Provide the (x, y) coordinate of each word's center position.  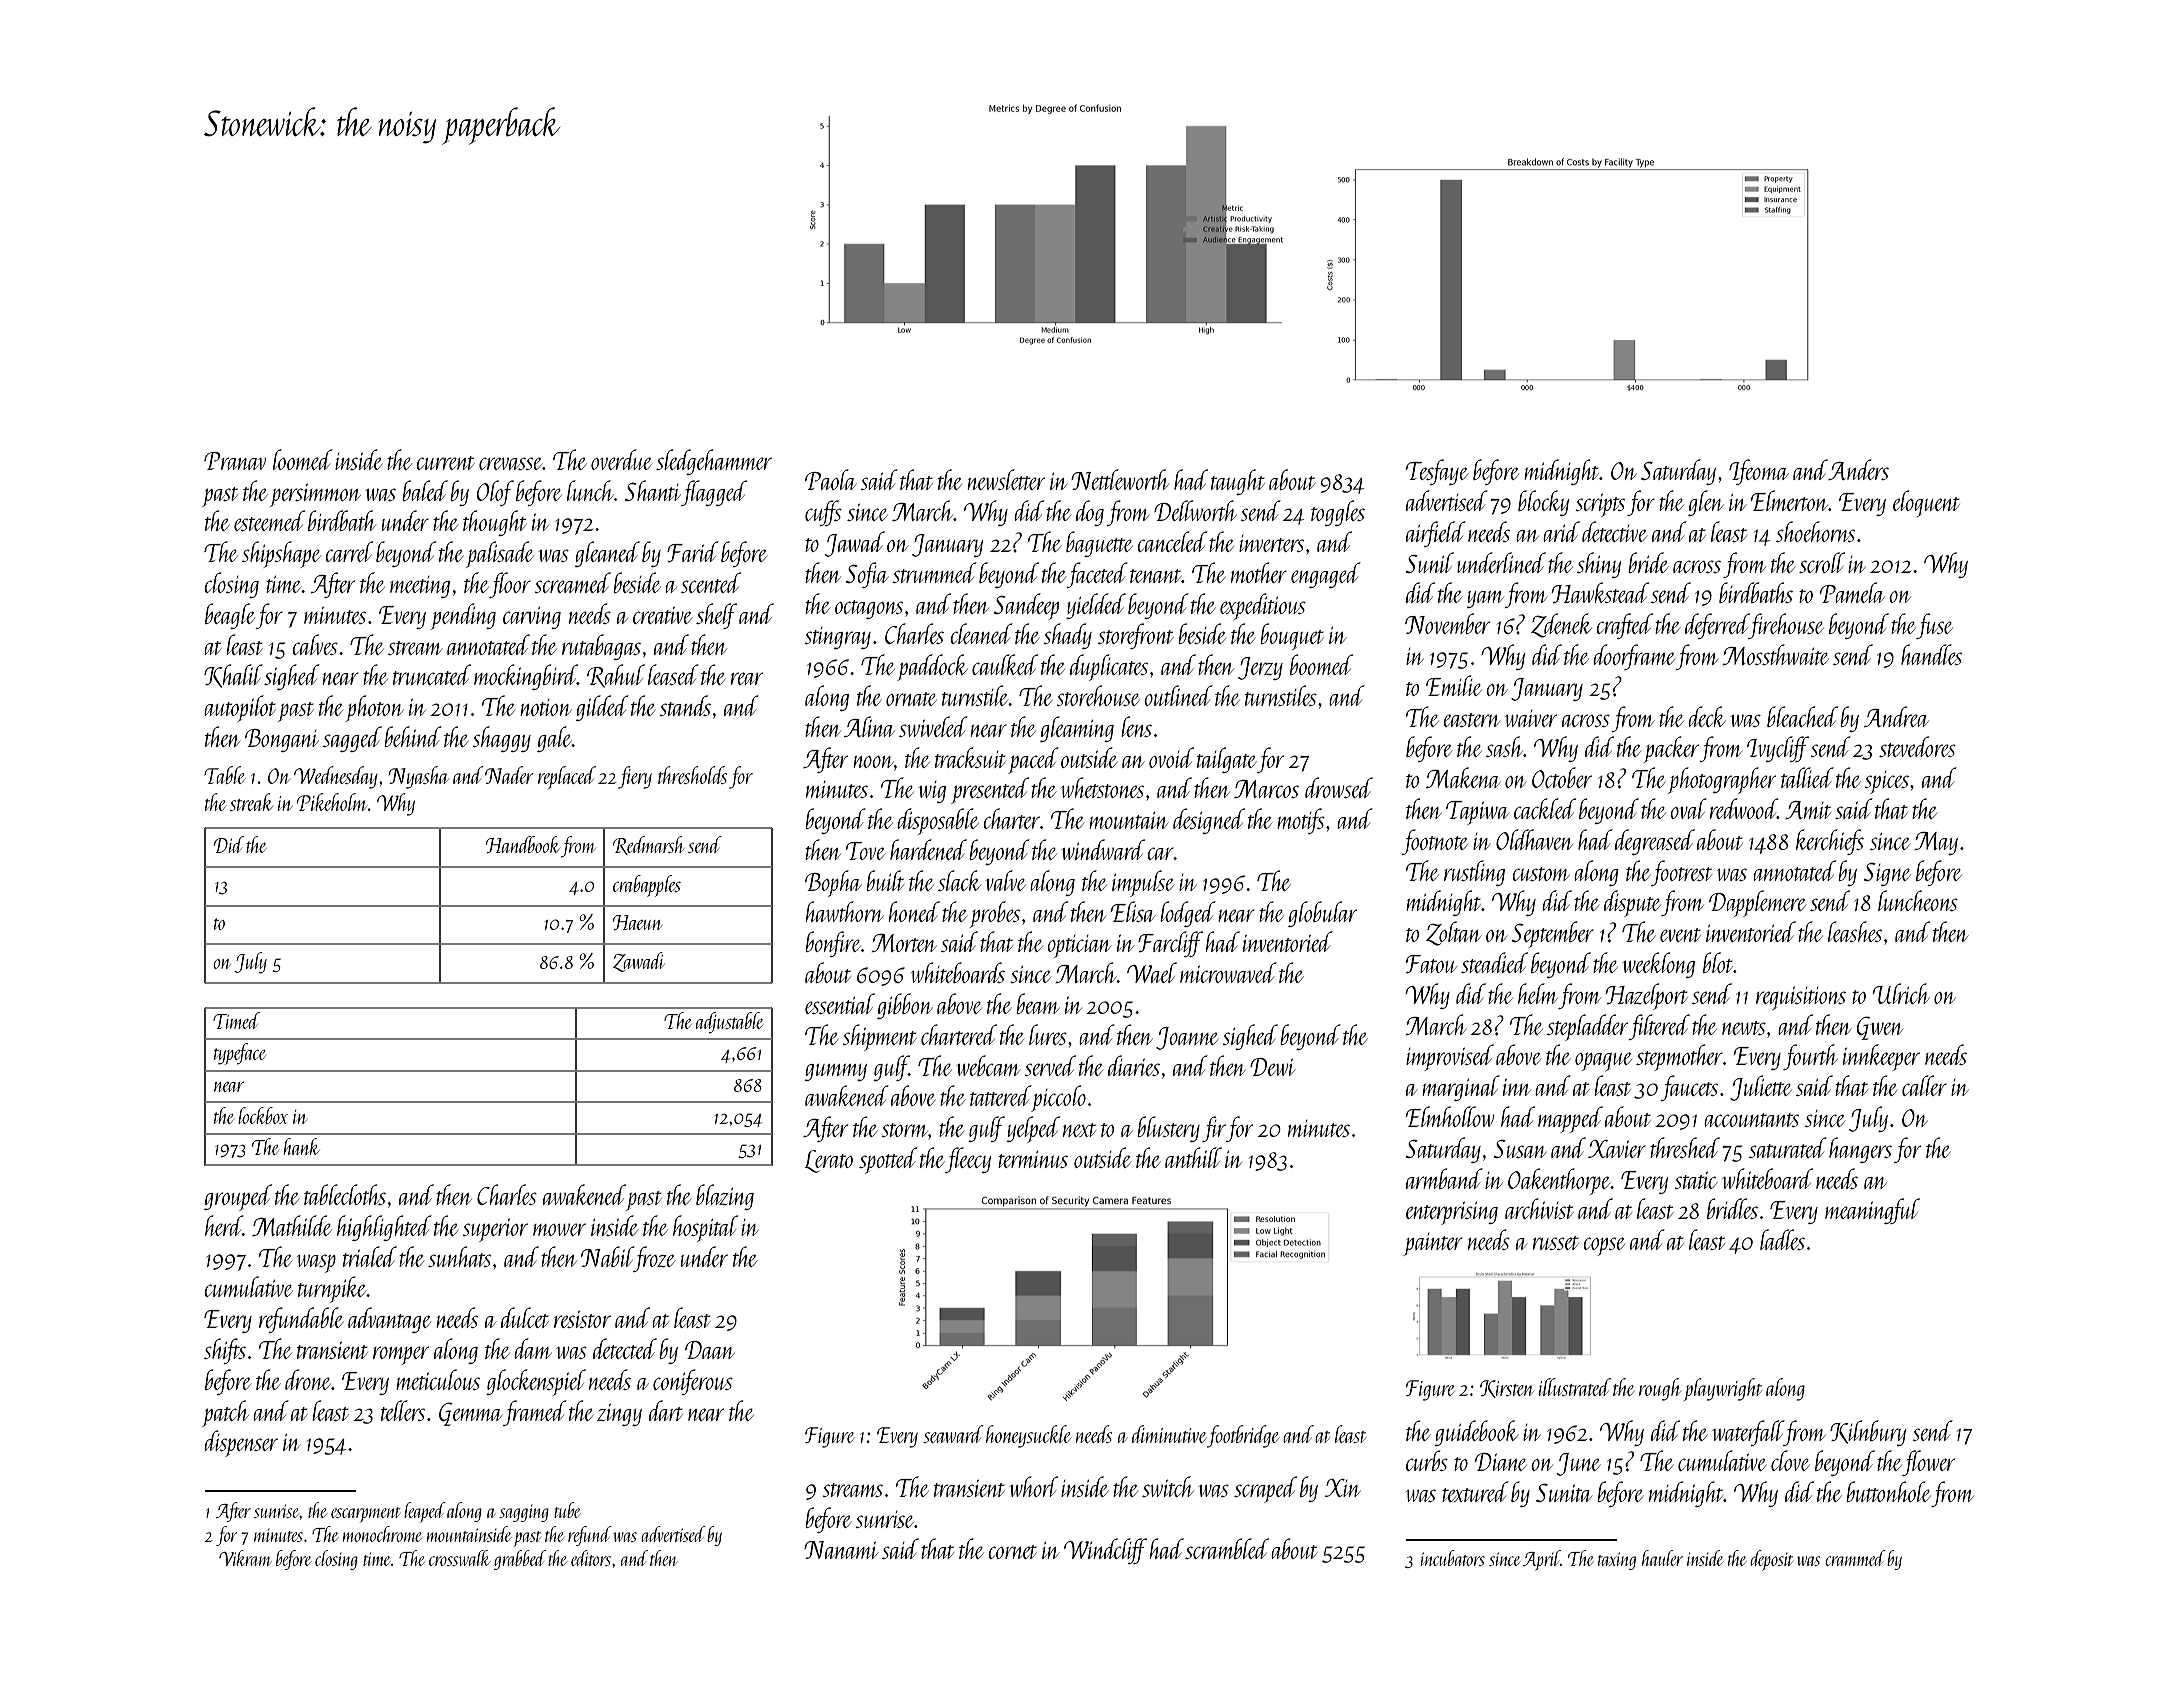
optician (1079, 946)
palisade (500, 554)
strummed (934, 572)
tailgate (1227, 760)
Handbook (523, 844)
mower (559, 1229)
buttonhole (1888, 1491)
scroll (1822, 562)
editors (591, 1558)
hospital (705, 1228)
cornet (1012, 1552)
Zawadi (639, 962)
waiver (1531, 718)
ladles (1782, 1239)
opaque (1603, 1061)
